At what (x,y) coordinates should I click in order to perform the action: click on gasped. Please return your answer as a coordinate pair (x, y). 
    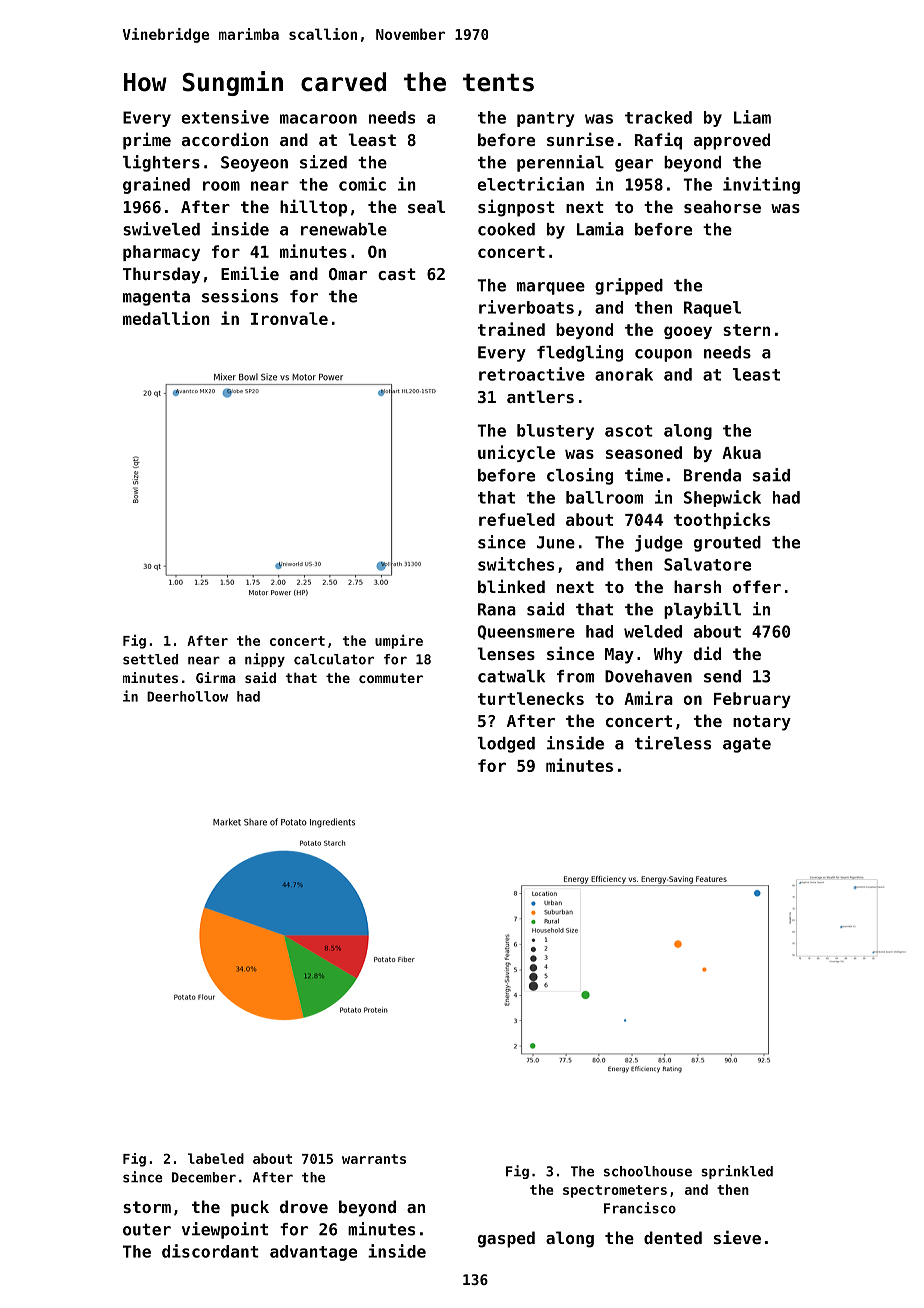
    Looking at the image, I should click on (506, 1239).
